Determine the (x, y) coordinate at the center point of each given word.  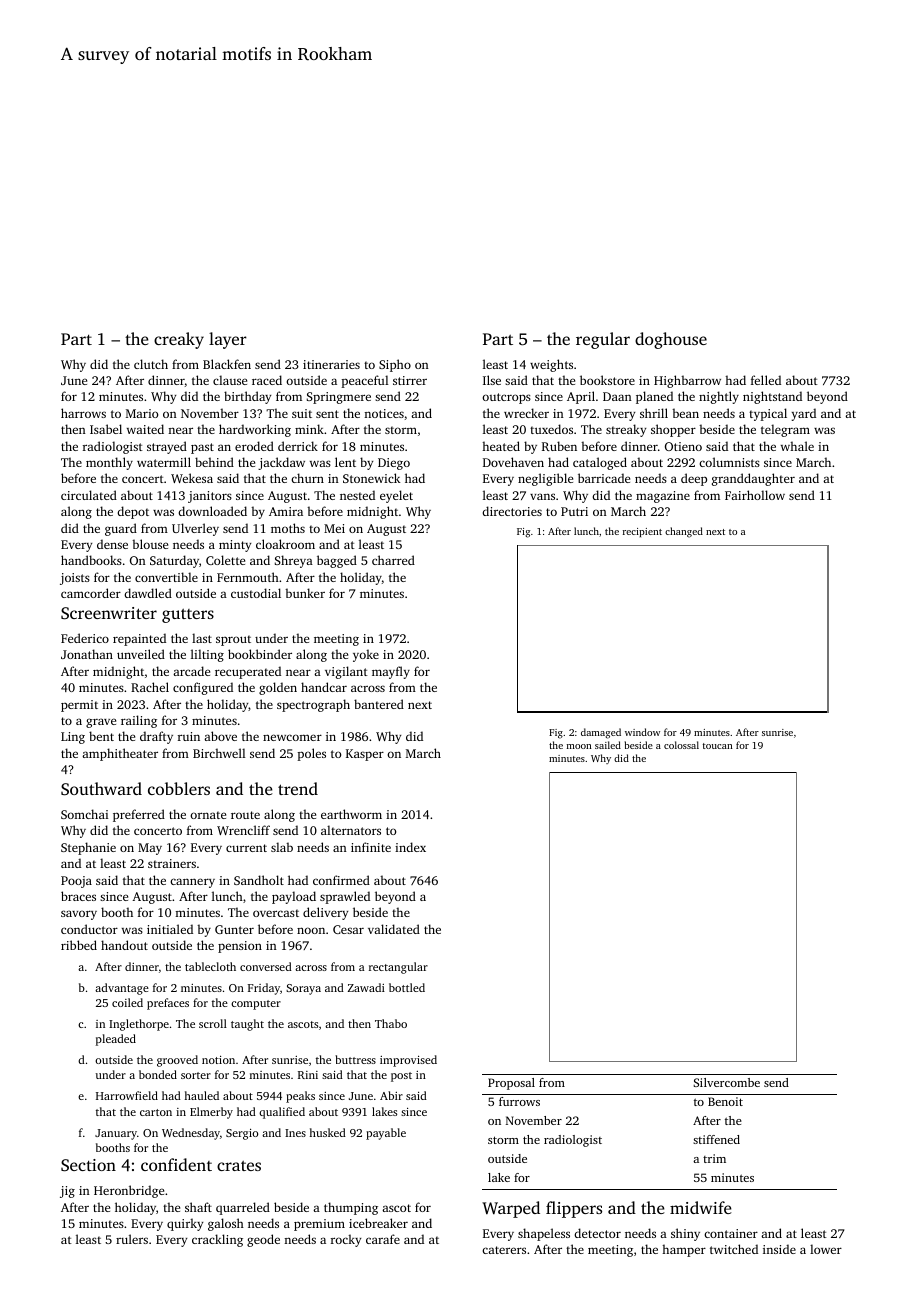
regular (603, 340)
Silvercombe (726, 1082)
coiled (127, 1002)
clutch (151, 364)
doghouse (671, 340)
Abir (391, 1095)
